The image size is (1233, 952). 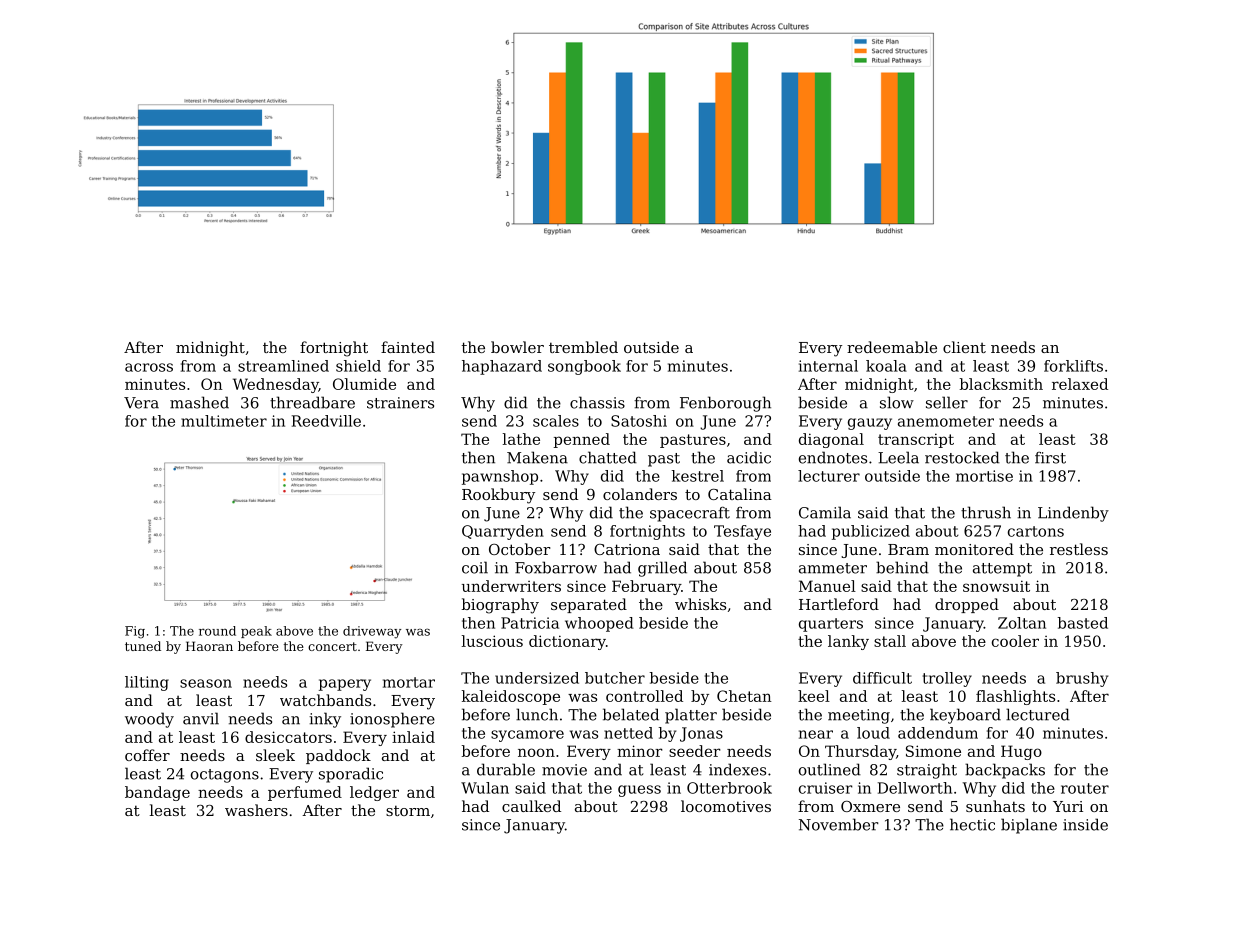 What do you see at coordinates (644, 696) in the document?
I see `controlled` at bounding box center [644, 696].
